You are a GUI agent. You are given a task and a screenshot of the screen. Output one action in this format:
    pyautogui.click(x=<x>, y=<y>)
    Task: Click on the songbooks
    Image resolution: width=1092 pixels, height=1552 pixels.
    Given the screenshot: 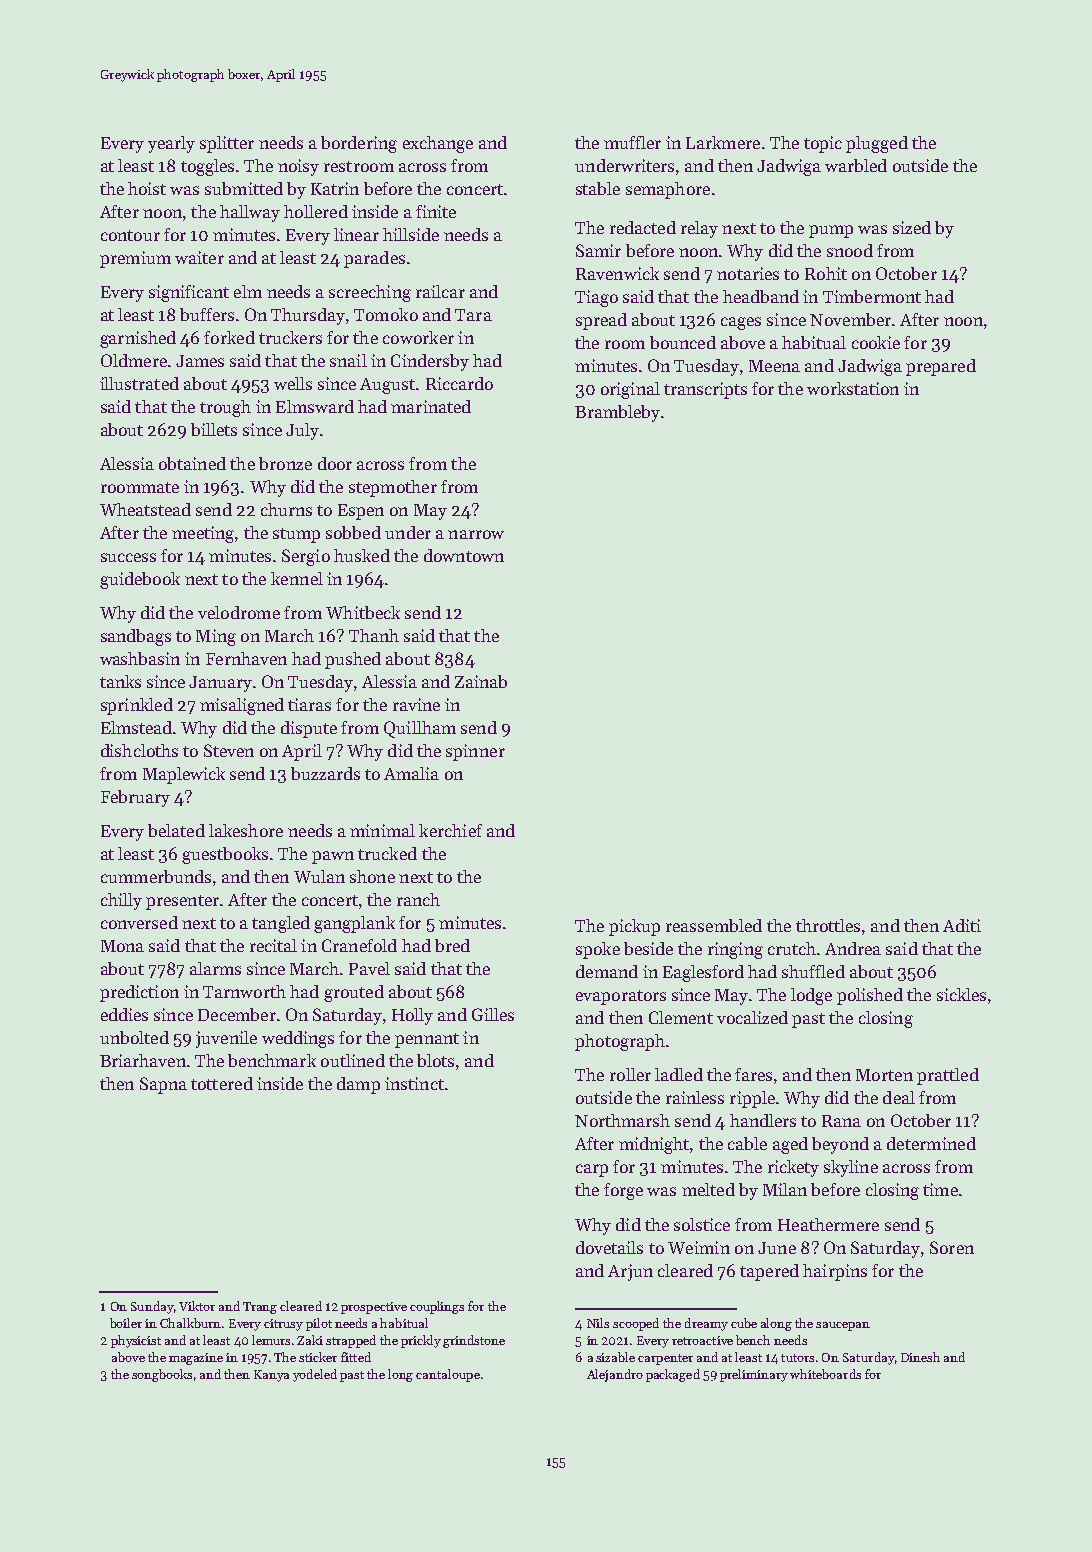 What is the action you would take?
    pyautogui.click(x=162, y=1375)
